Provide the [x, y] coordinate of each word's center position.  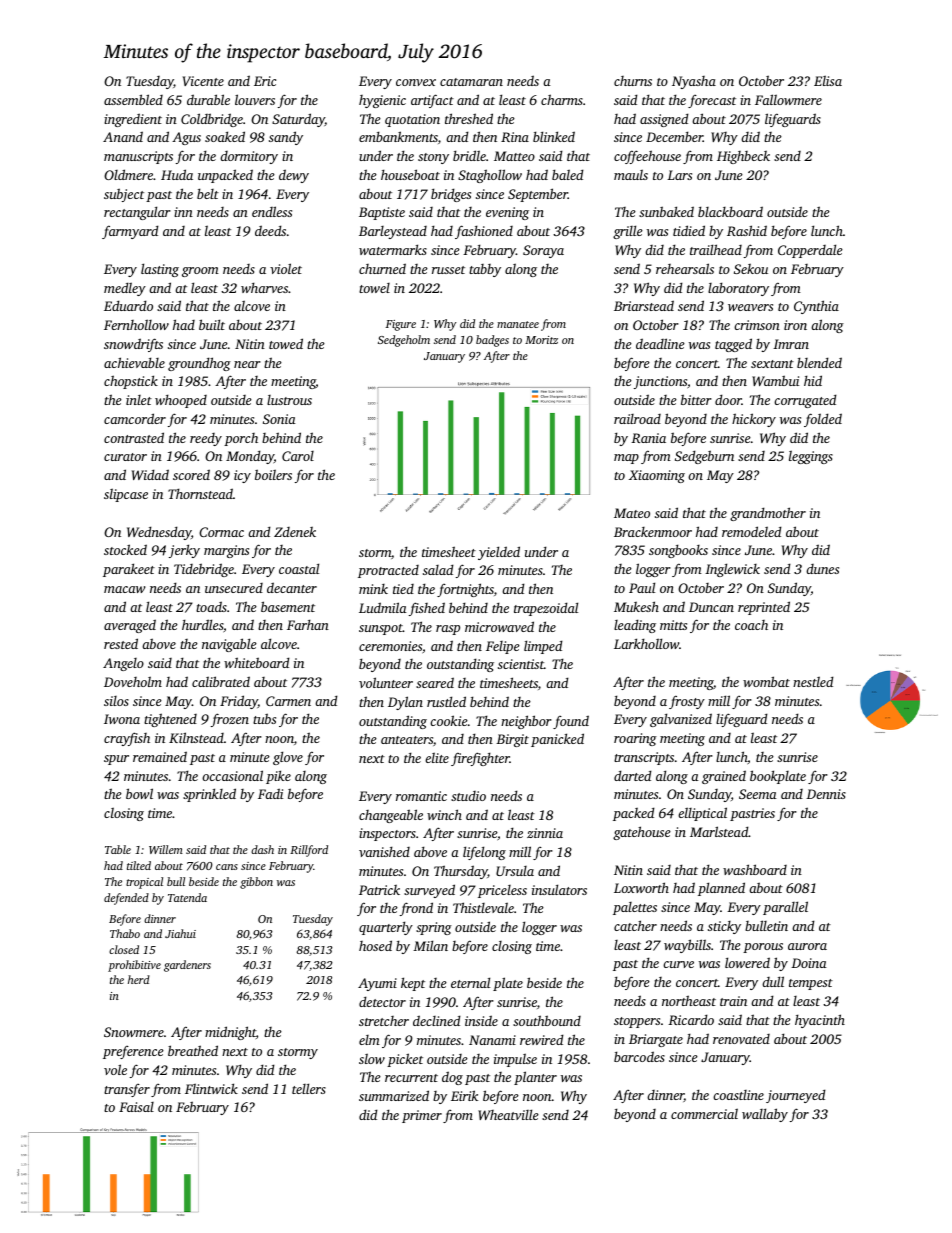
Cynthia [816, 307]
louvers [255, 99]
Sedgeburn [704, 457]
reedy [206, 439]
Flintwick [211, 1088]
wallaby [765, 1115]
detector [382, 1001]
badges [492, 341]
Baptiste [382, 213]
